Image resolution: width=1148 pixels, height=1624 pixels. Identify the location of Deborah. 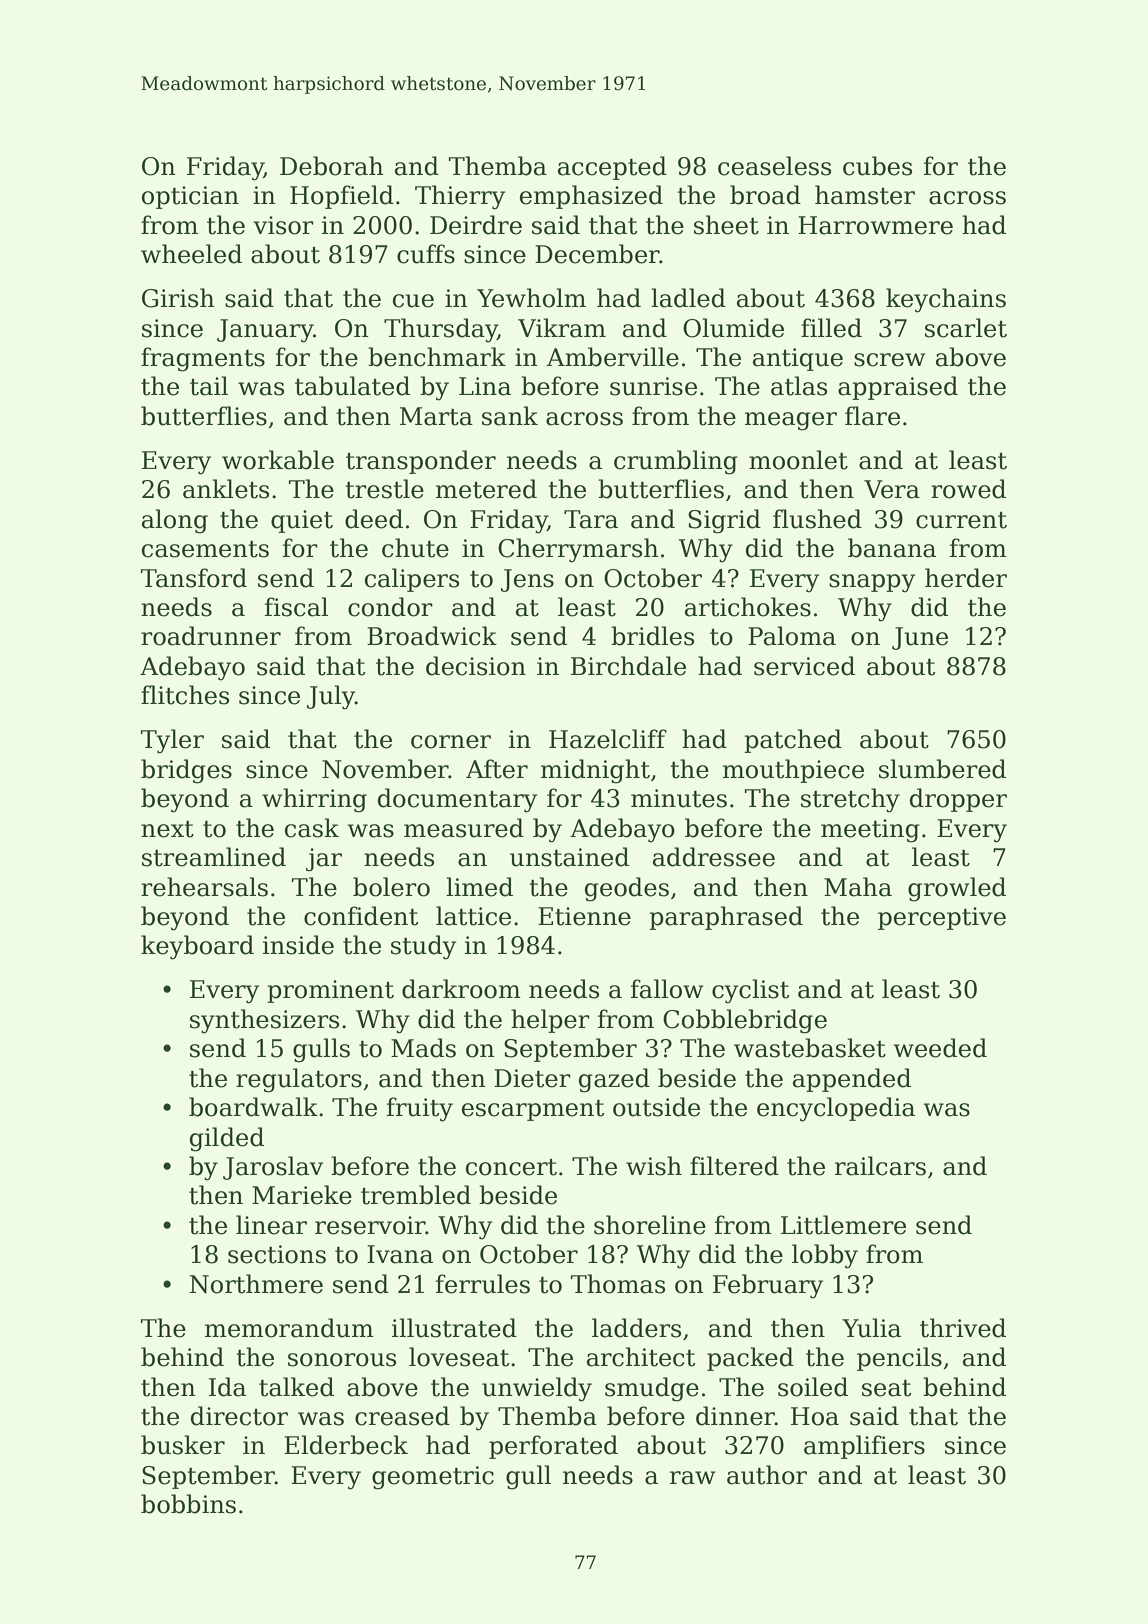
(332, 166).
